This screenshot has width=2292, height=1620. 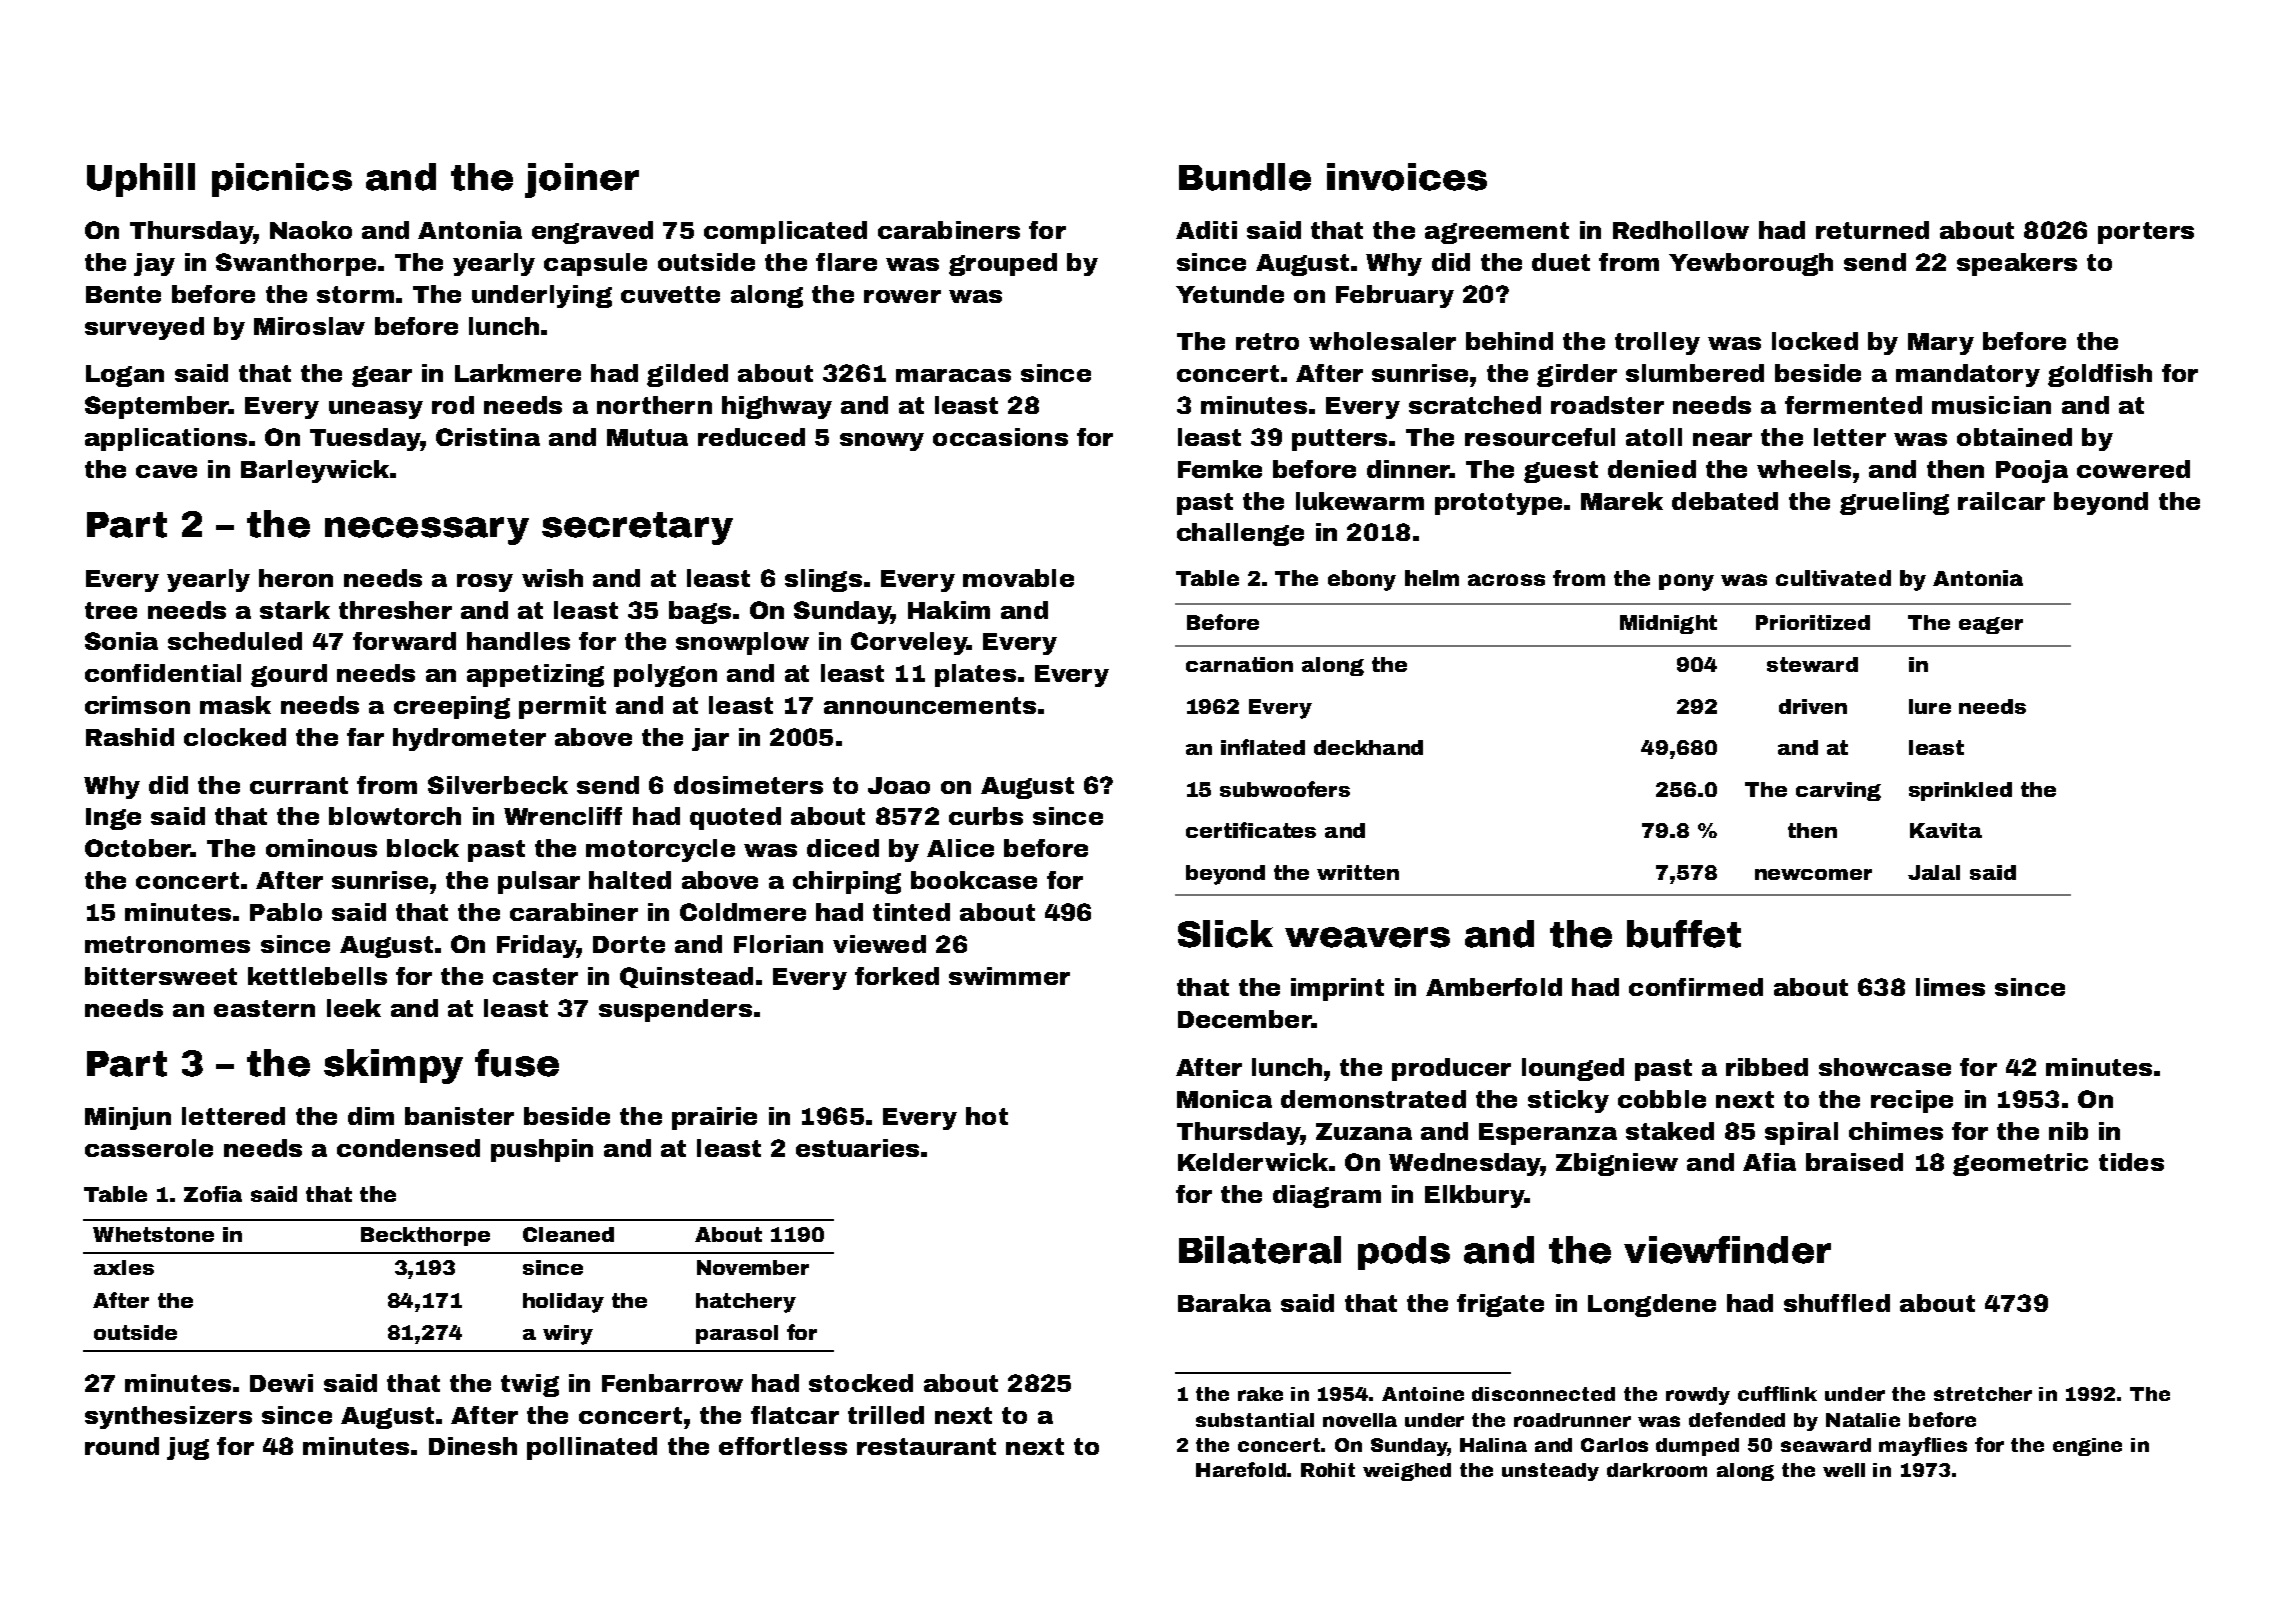 I want to click on agreement, so click(x=1497, y=233).
